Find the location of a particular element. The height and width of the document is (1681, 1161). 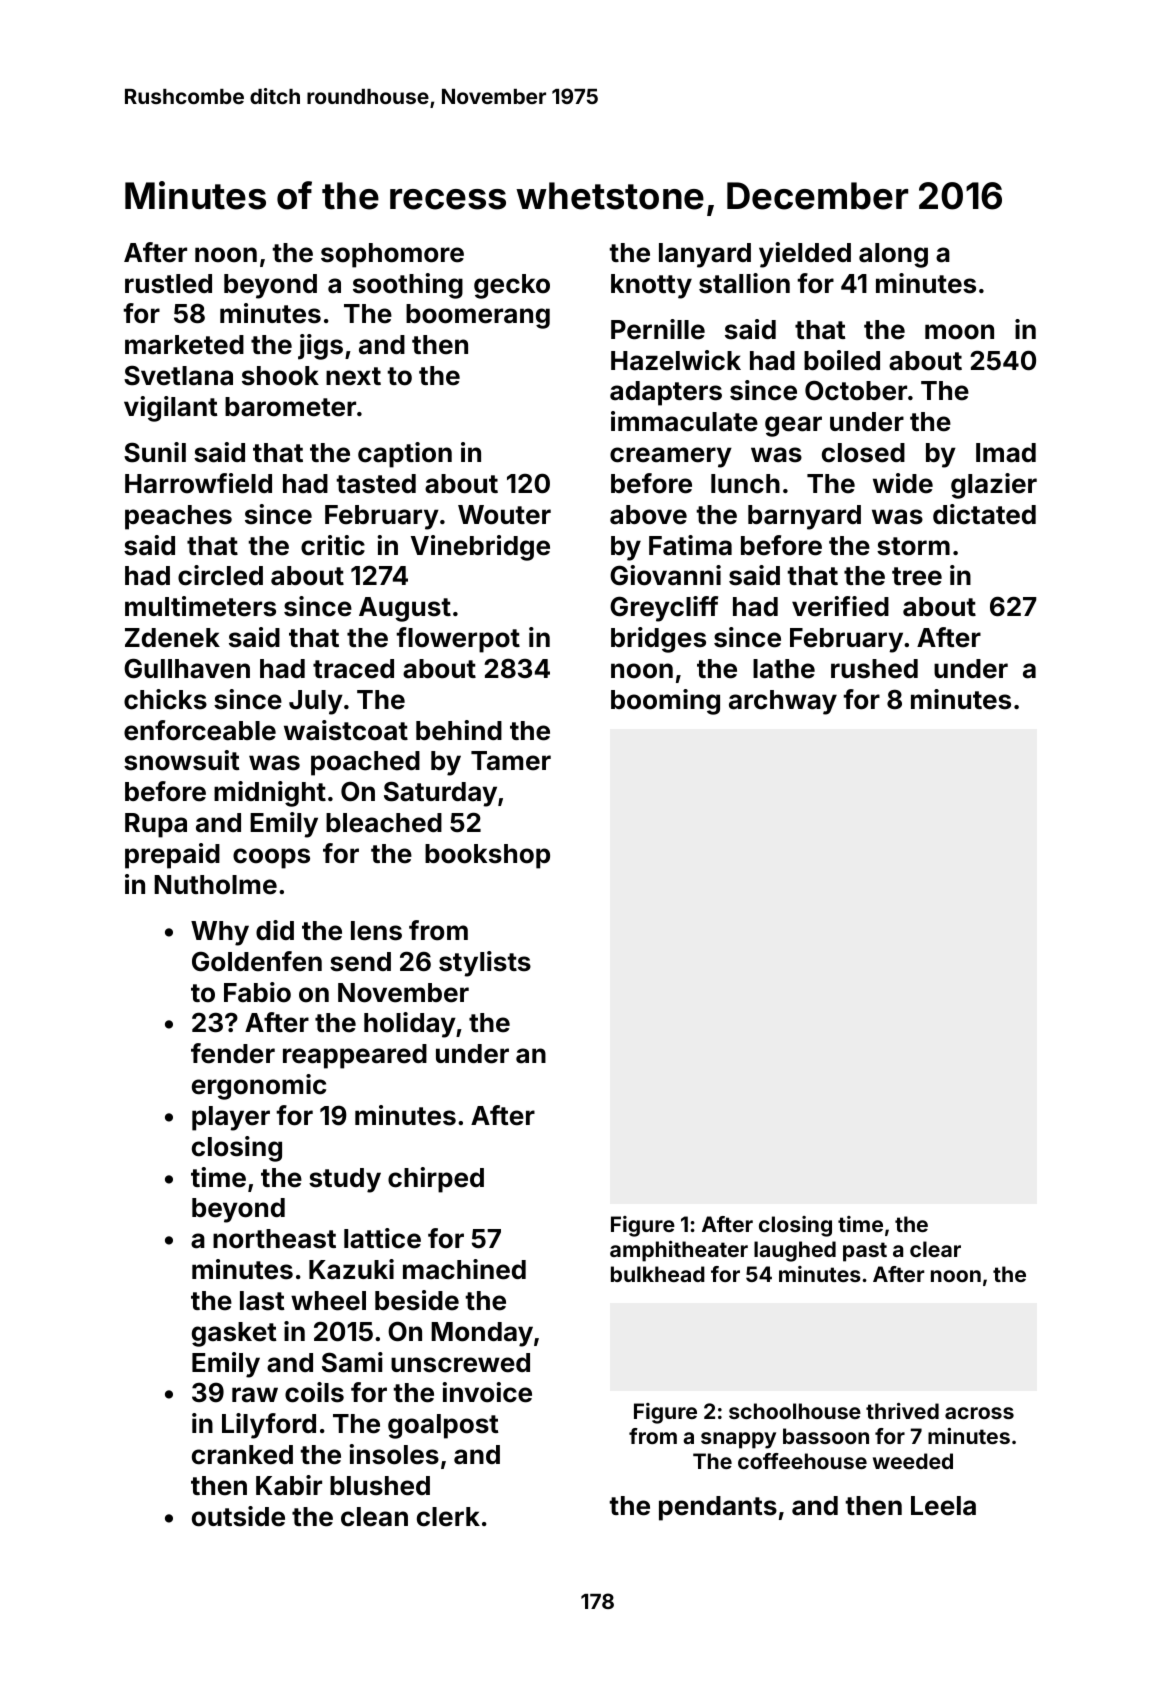

Imad is located at coordinates (1006, 453).
